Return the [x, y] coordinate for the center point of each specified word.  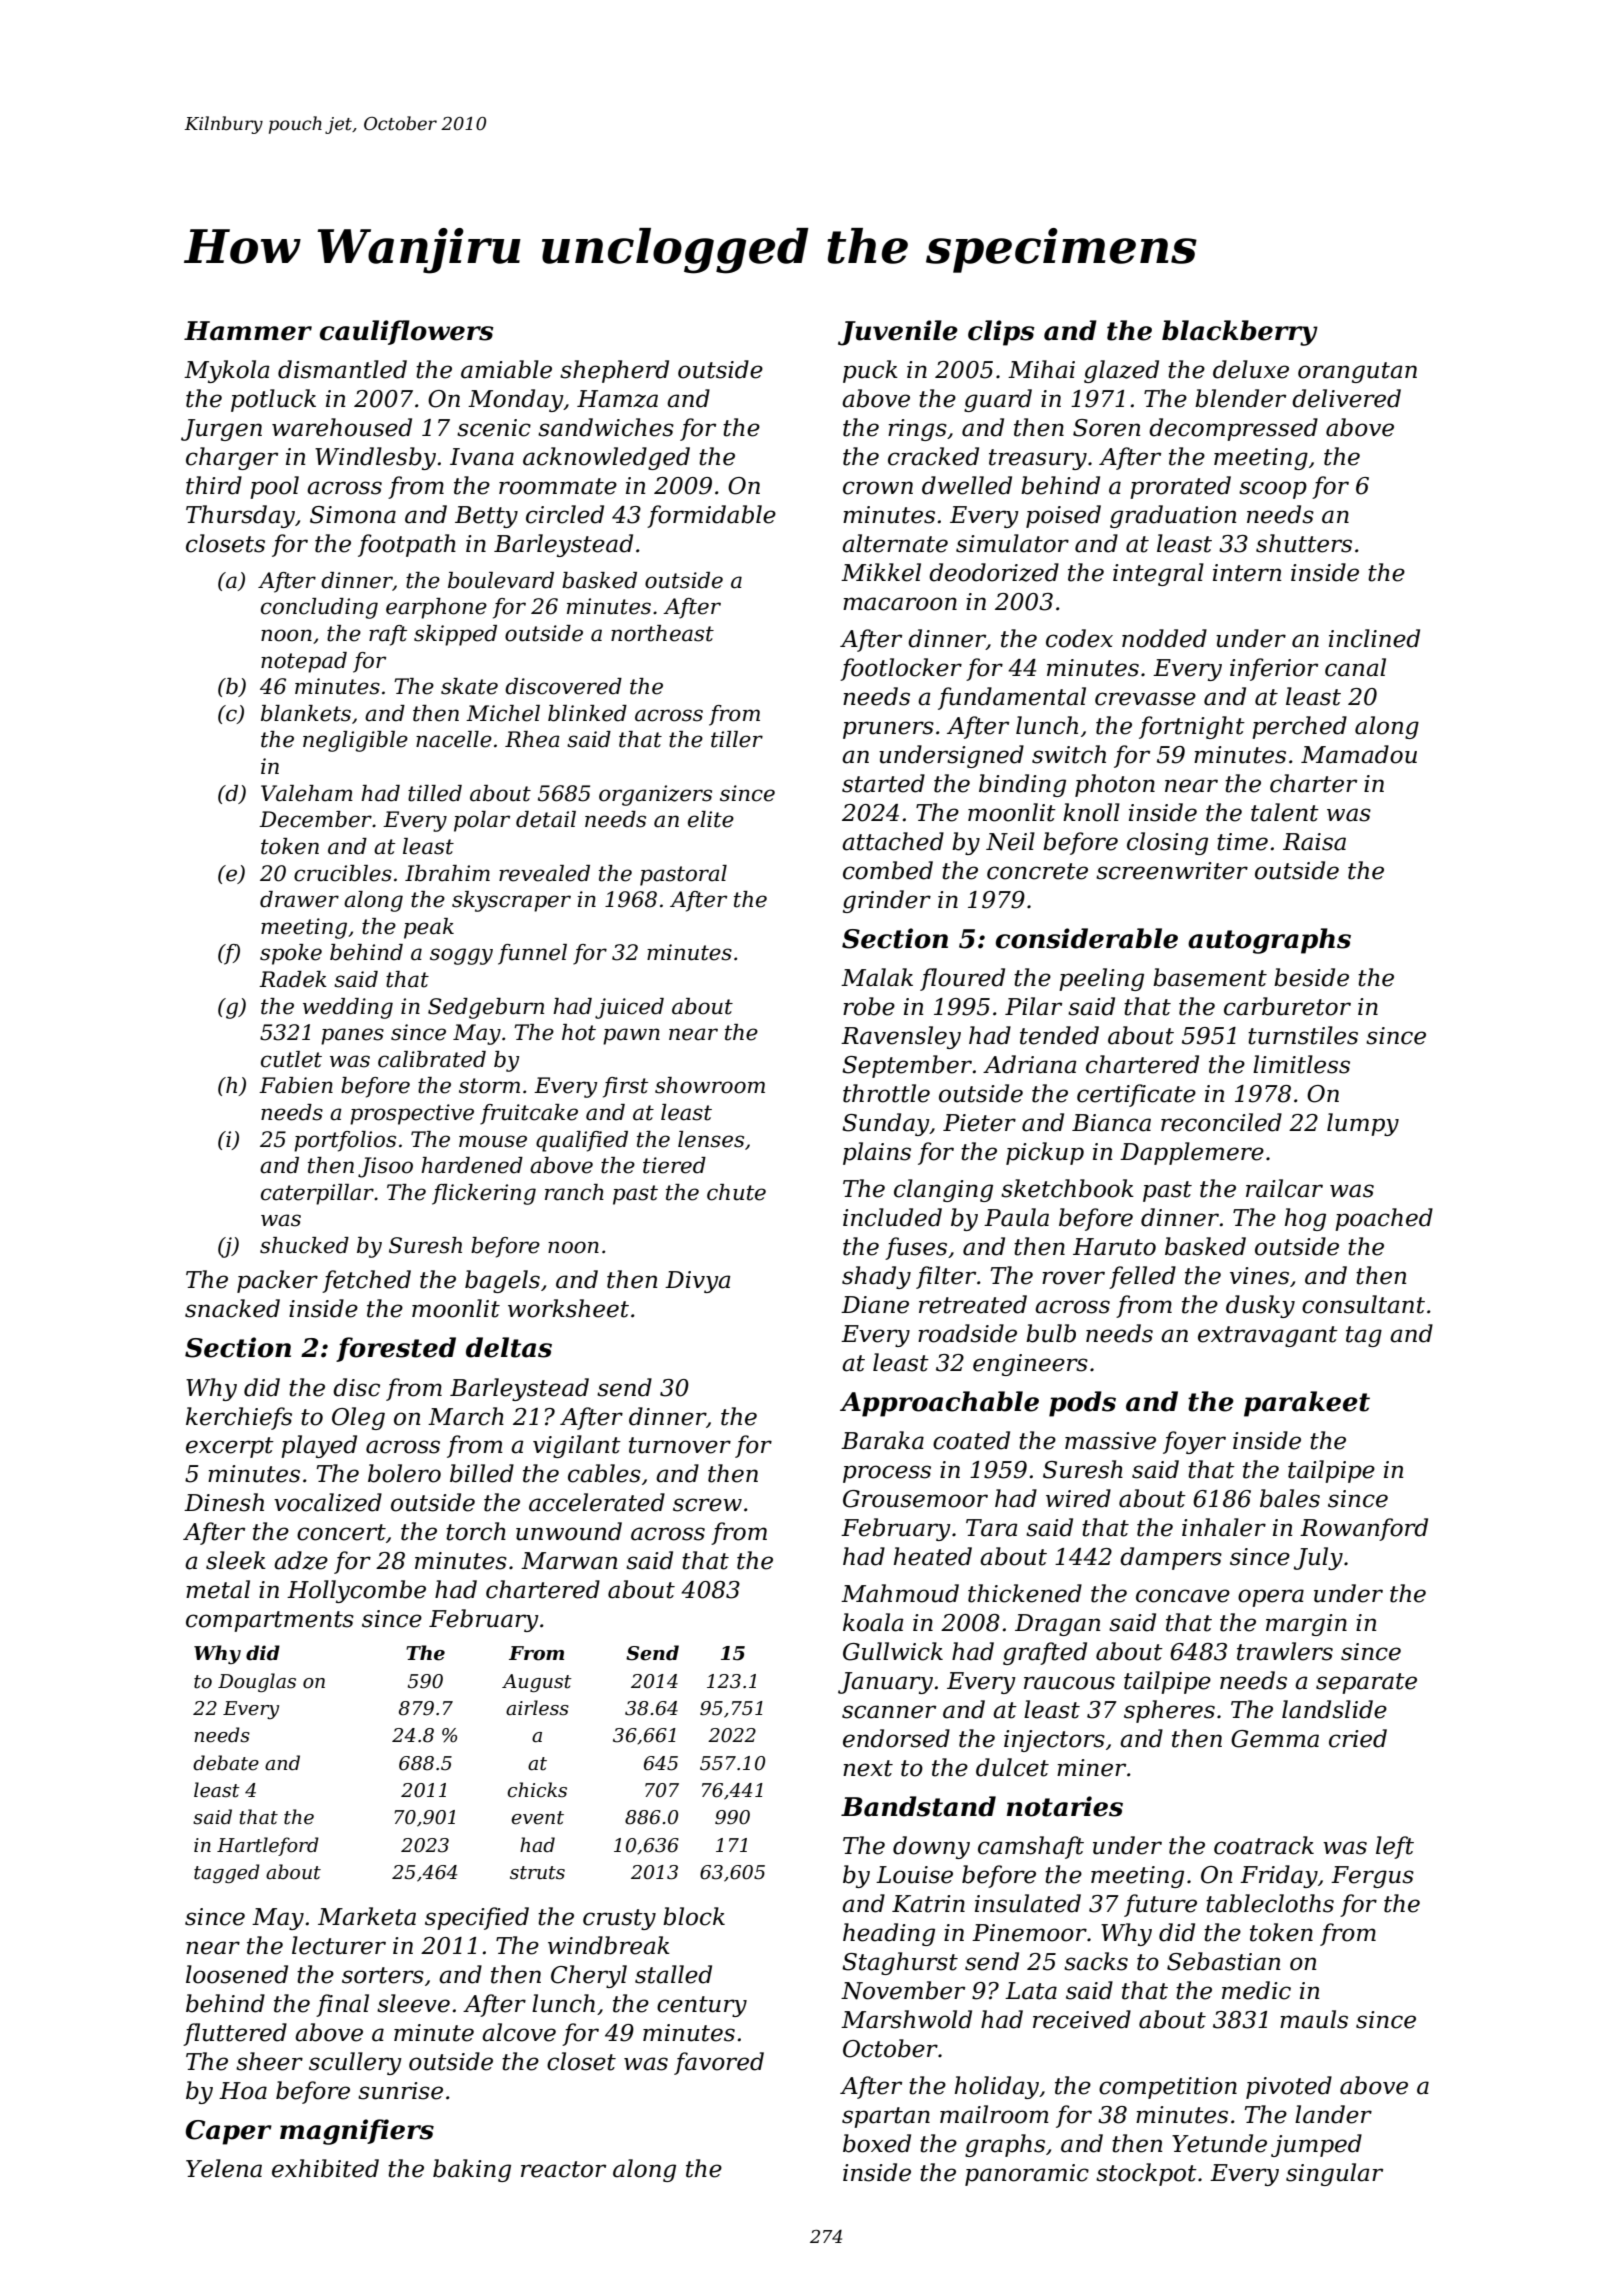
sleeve [413, 2003]
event [537, 1818]
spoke [291, 954]
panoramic [1027, 2175]
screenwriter [1172, 871]
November [903, 1990]
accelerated [597, 1502]
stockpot [1146, 2174]
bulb [1051, 1333]
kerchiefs [239, 1418]
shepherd [614, 371]
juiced [629, 1008]
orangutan [1357, 372]
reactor [563, 2169]
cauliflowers [407, 332]
